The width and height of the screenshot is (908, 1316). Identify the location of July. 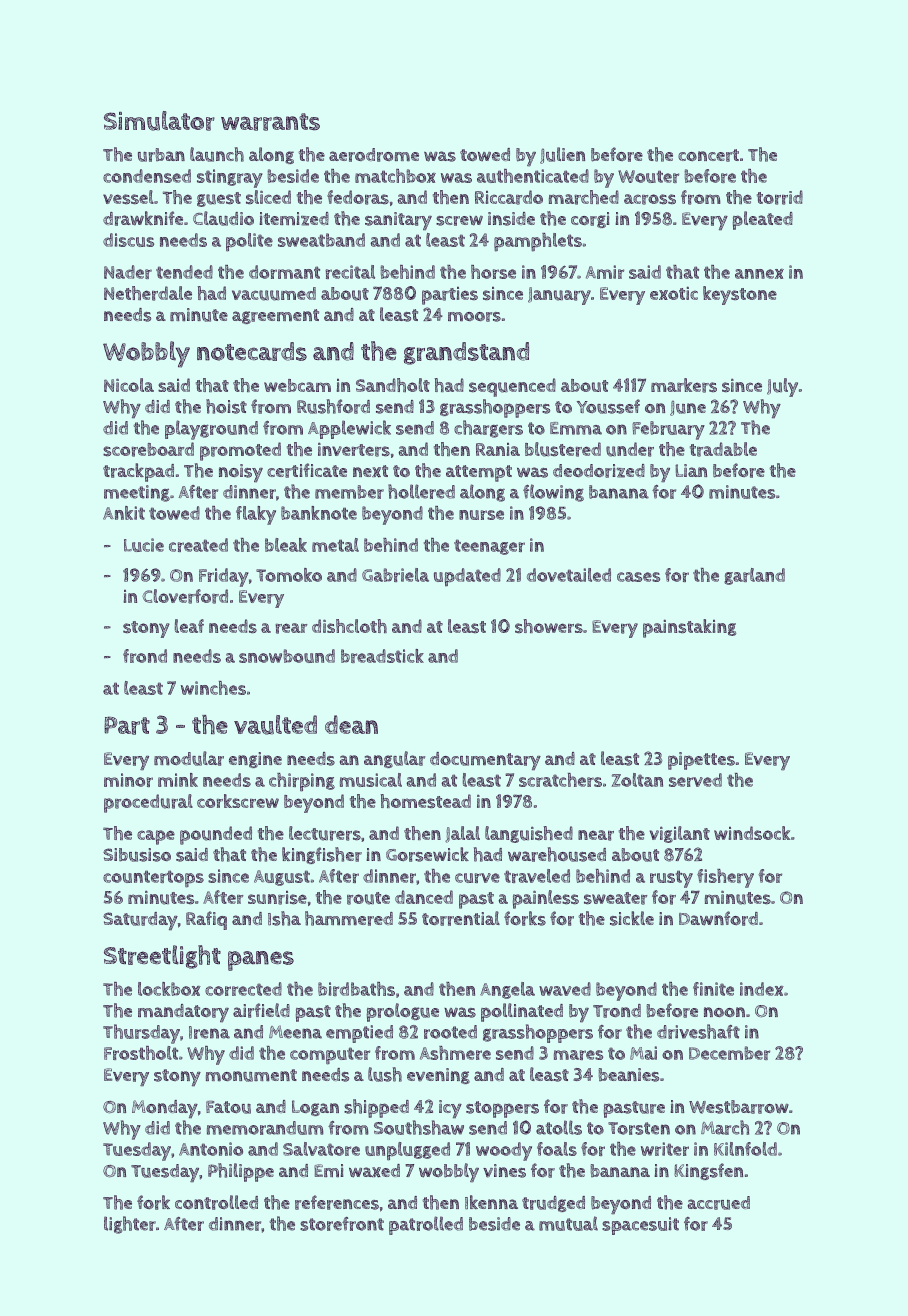
(782, 387).
